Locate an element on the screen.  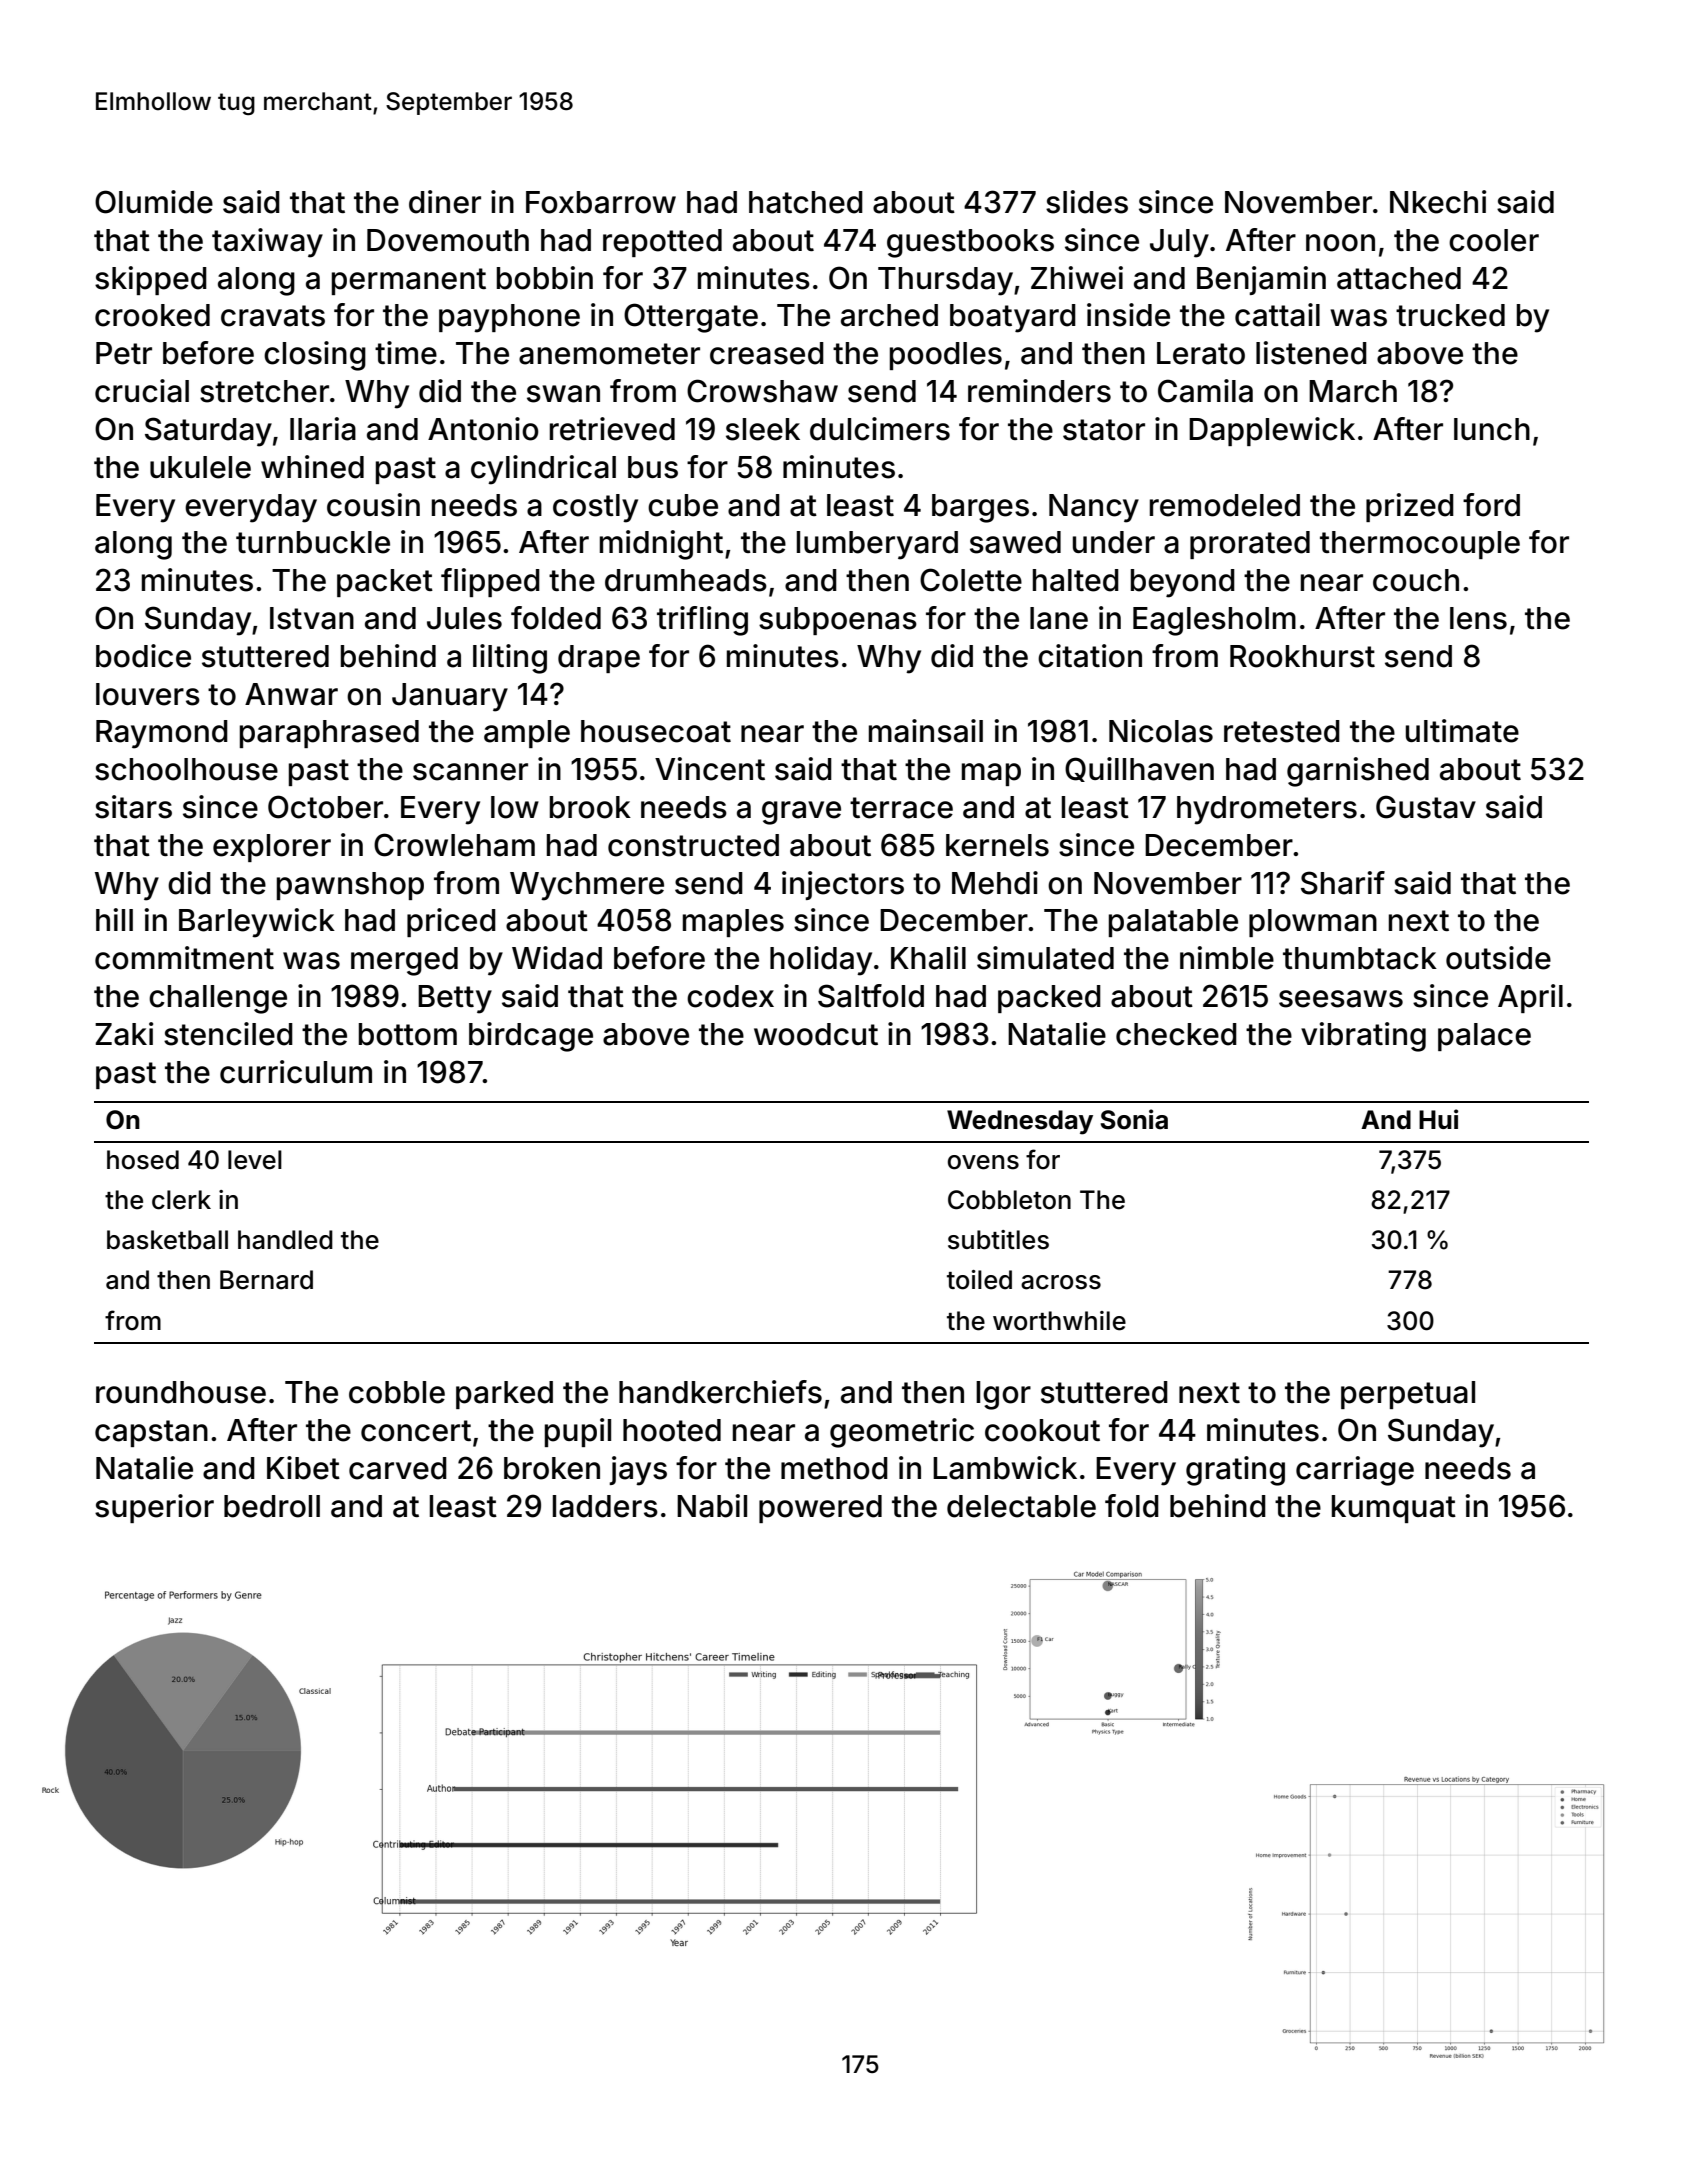
repotted is located at coordinates (662, 243).
